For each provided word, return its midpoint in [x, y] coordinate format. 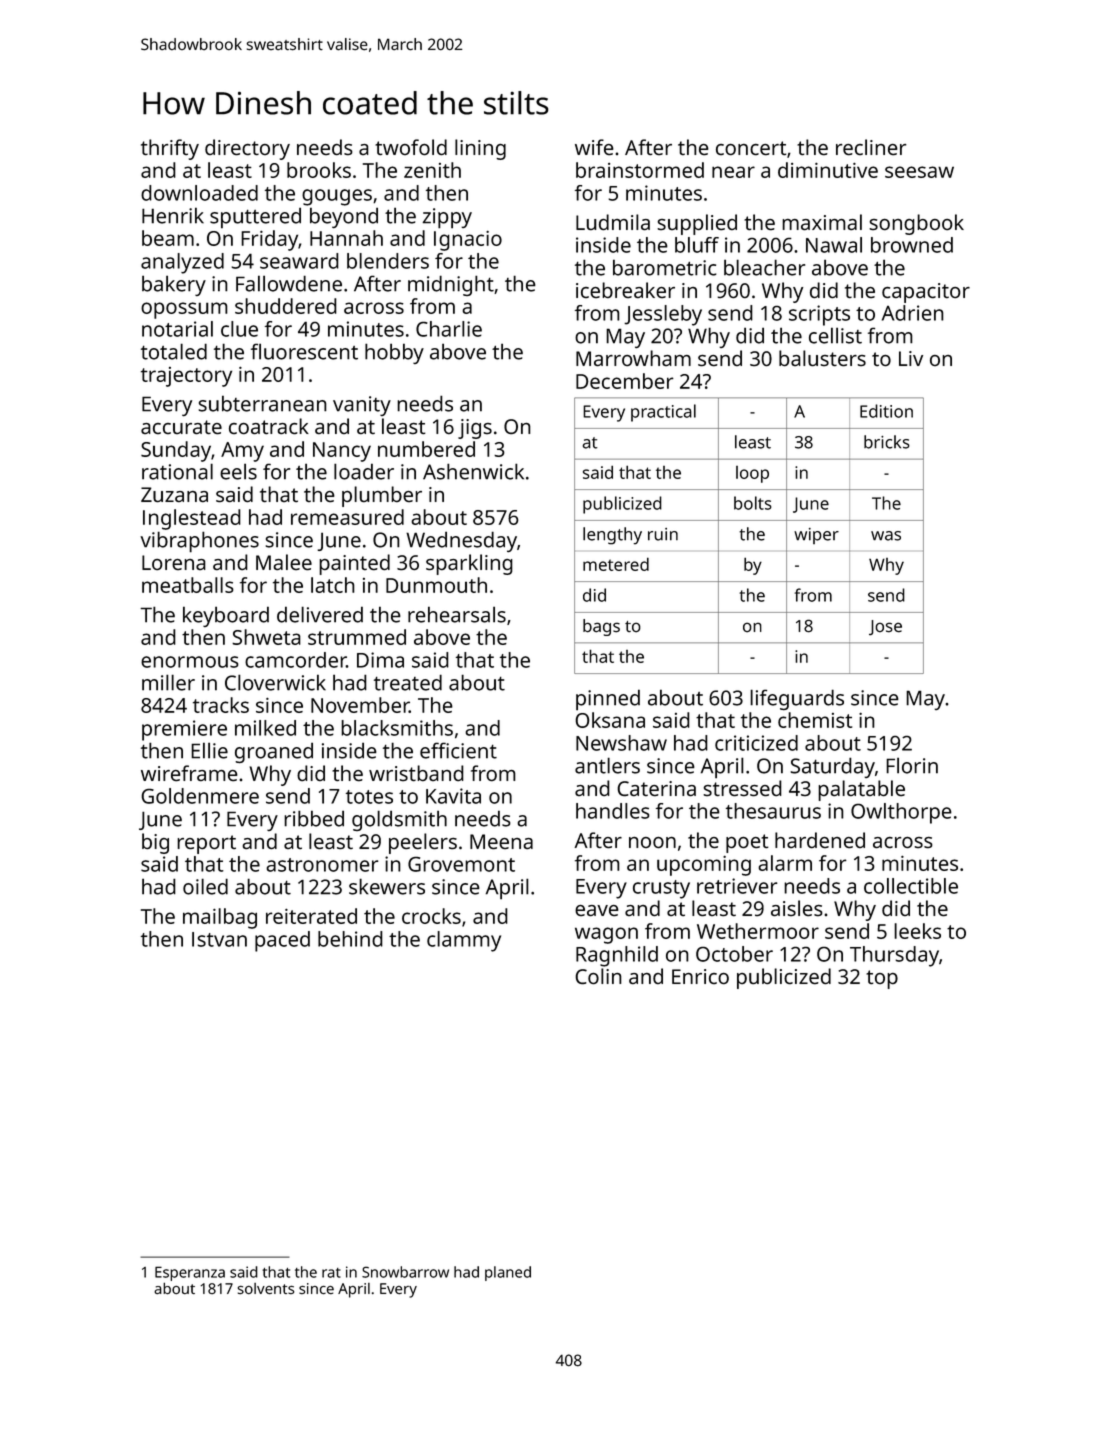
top [882, 979]
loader [364, 471]
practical [663, 413]
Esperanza [190, 1273]
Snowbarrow [405, 1272]
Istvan [219, 939]
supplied [697, 224]
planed [508, 1273]
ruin [663, 534]
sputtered [255, 218]
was [886, 536]
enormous [190, 662]
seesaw [919, 172]
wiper [816, 536]
